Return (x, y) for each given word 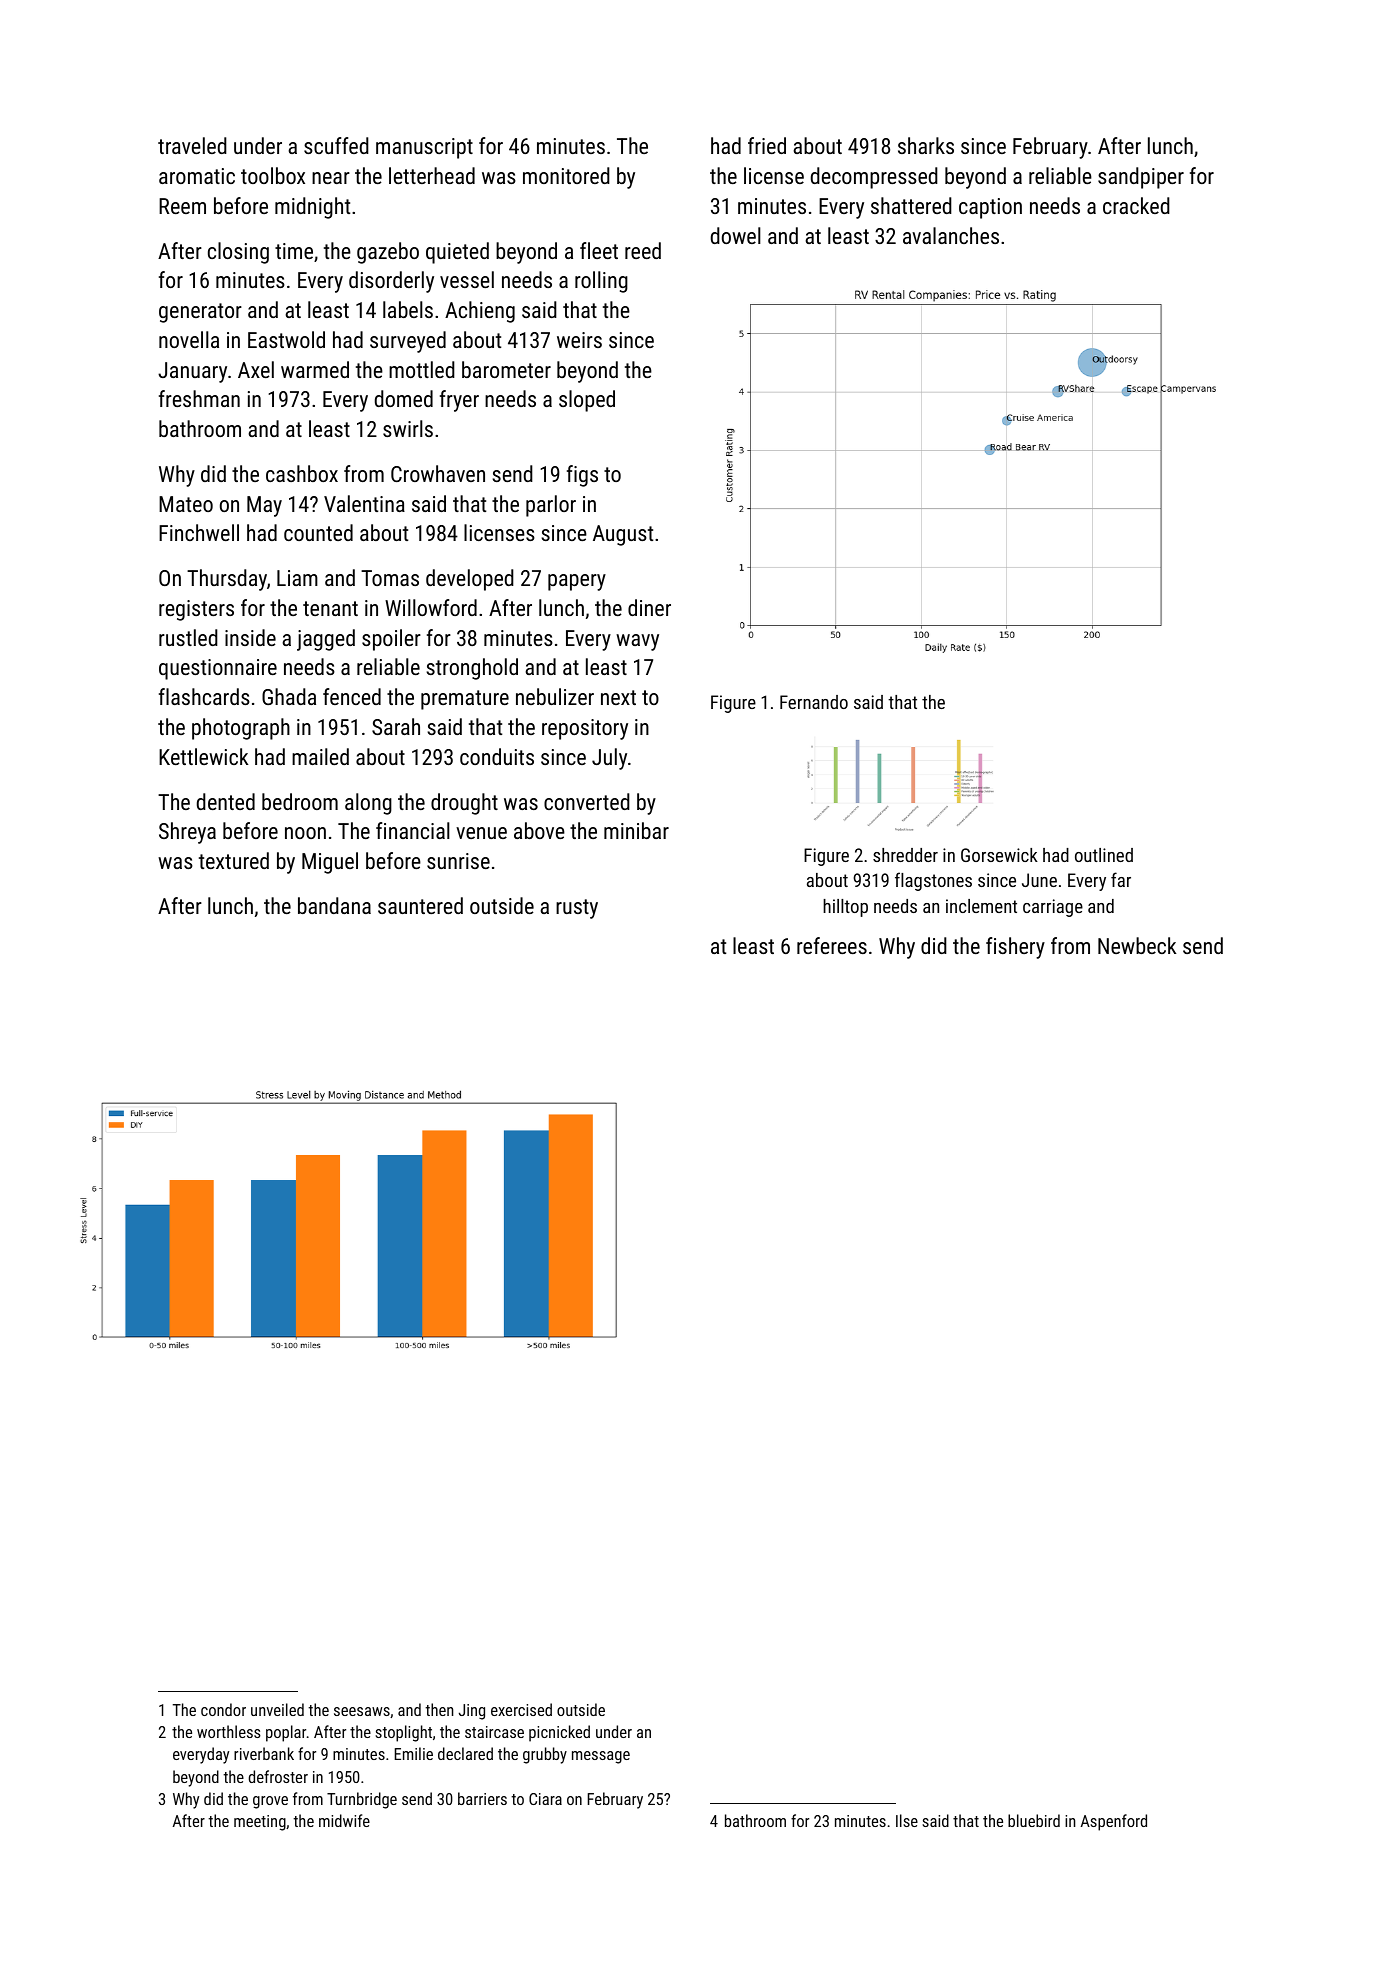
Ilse (907, 1820)
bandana (334, 905)
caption (990, 208)
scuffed (336, 145)
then (439, 1709)
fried (767, 145)
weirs (579, 340)
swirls (408, 428)
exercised (521, 1709)
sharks (926, 145)
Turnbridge (362, 1800)
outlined (1104, 855)
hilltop (845, 908)
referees (832, 945)
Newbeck (1137, 945)
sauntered (420, 905)
